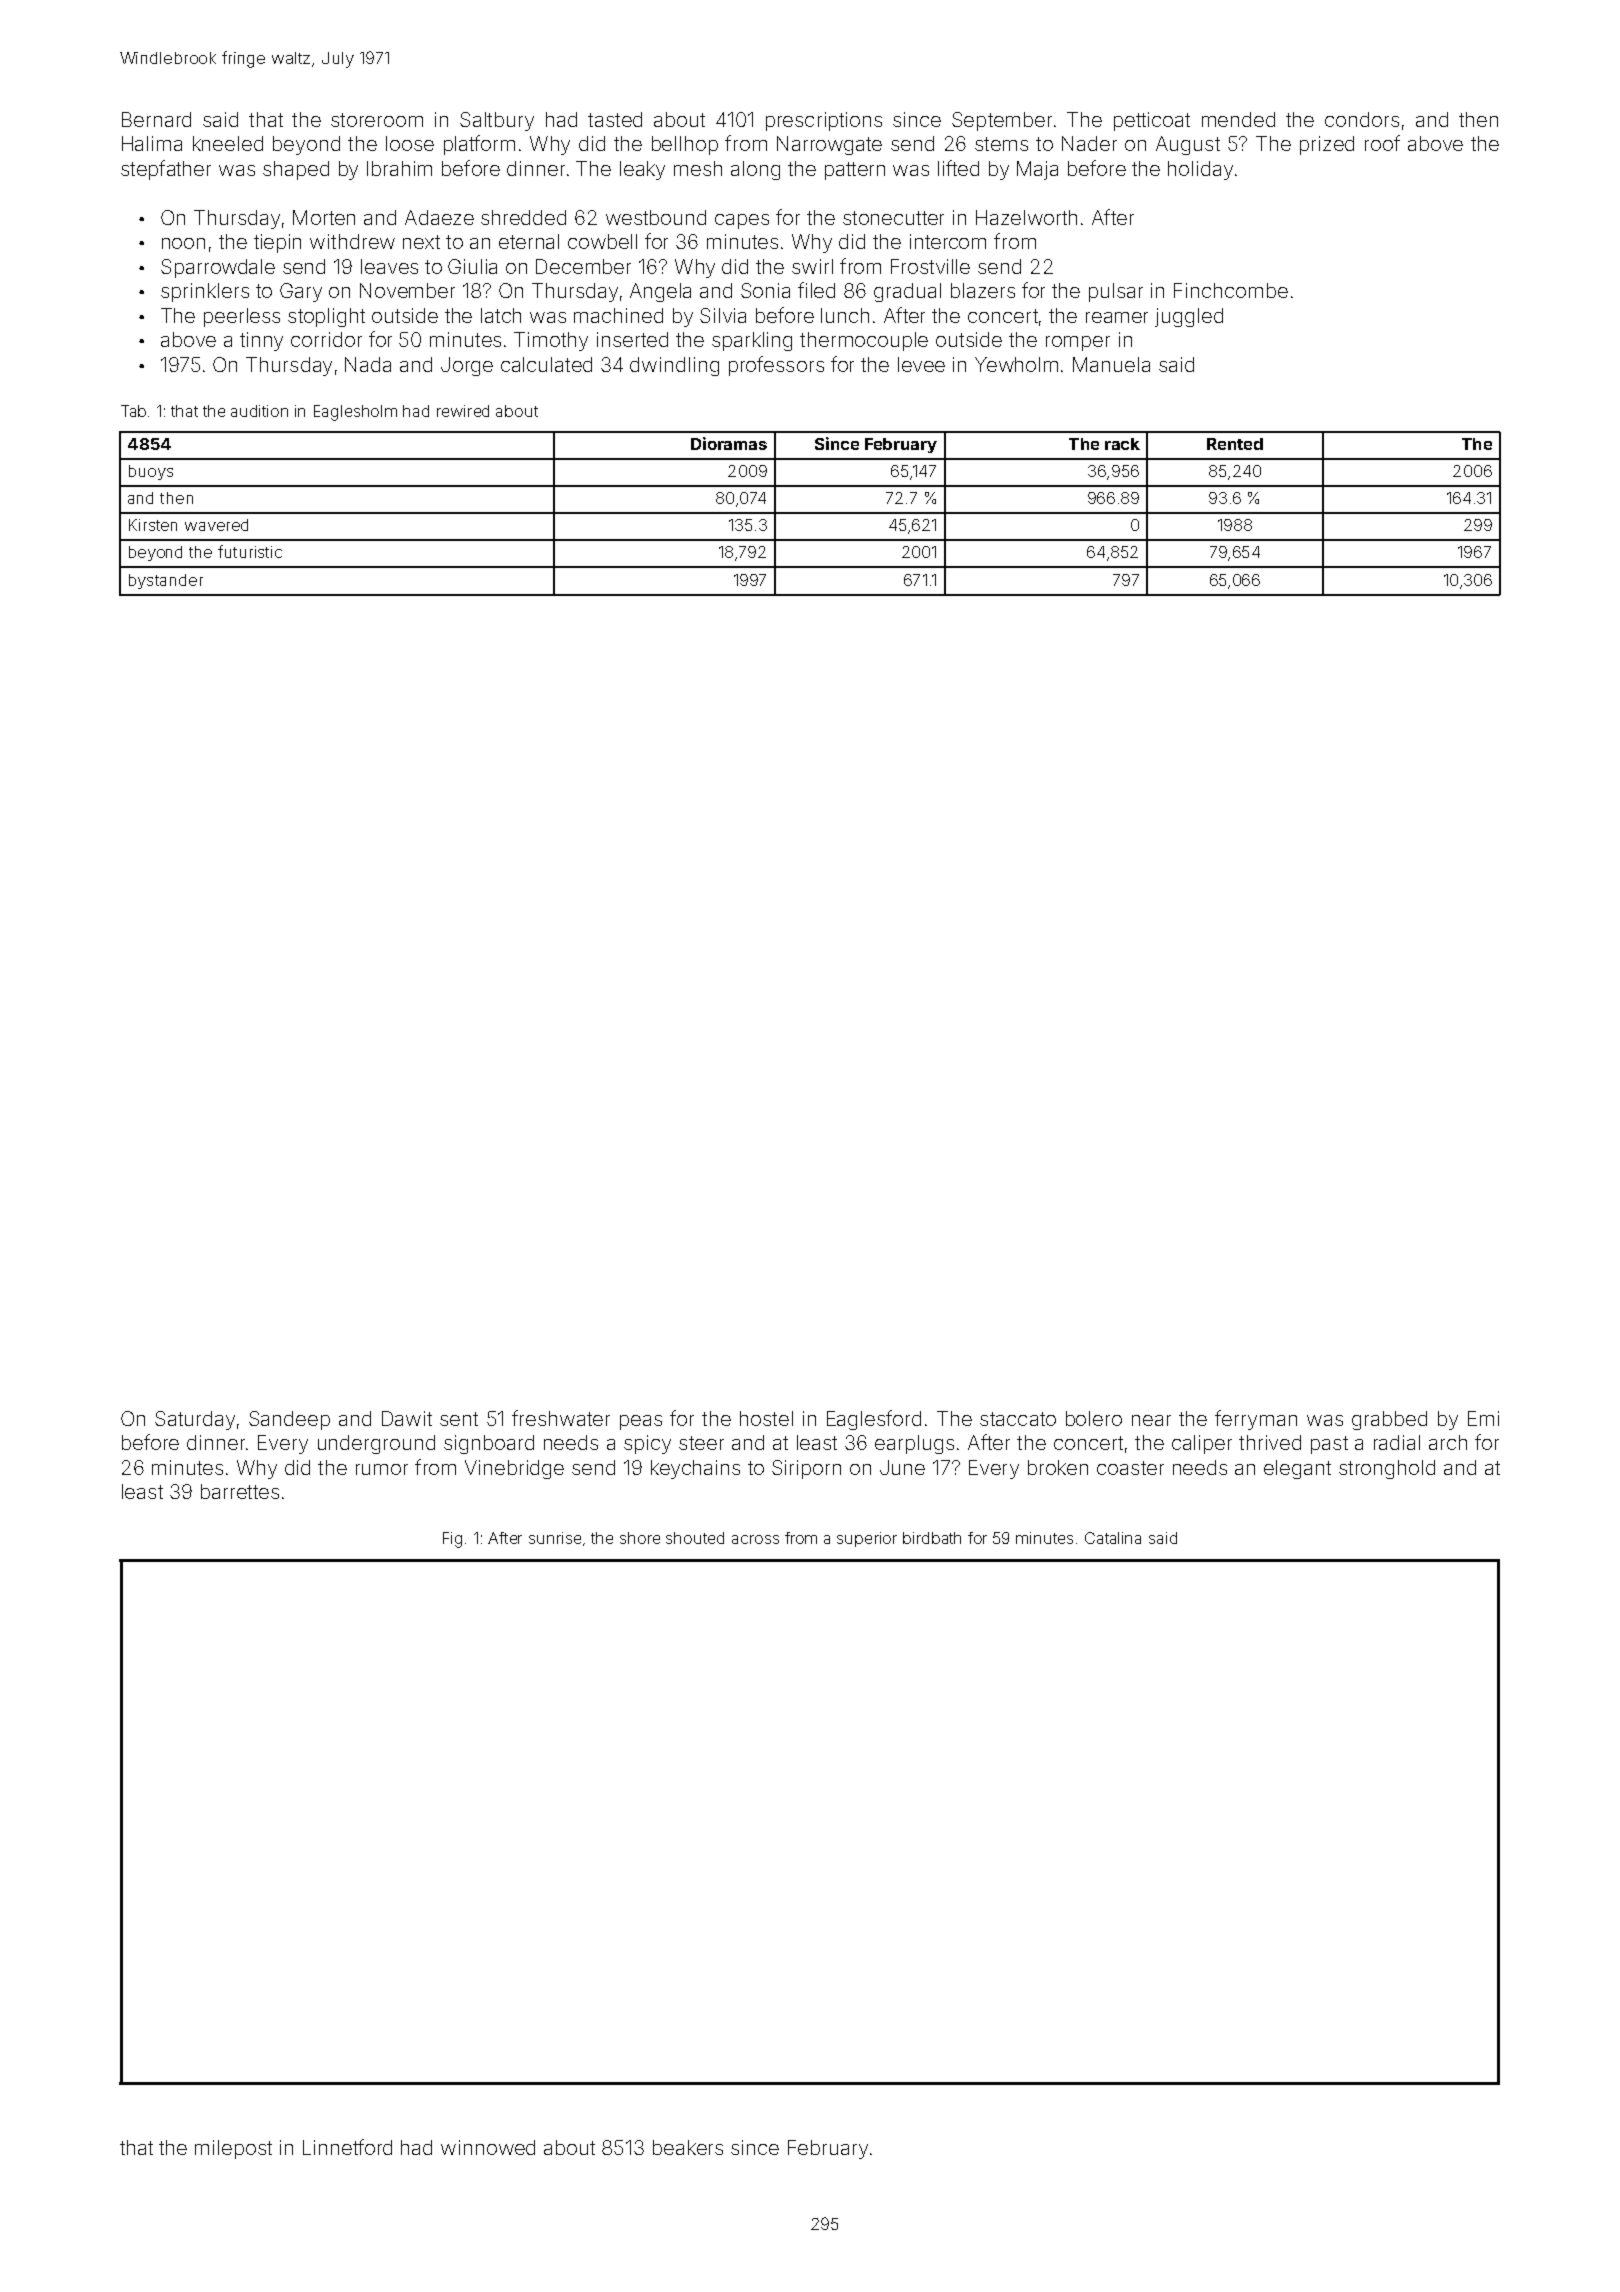 The height and width of the image is (2292, 1620). Describe the element at coordinates (1389, 1420) in the image. I see `grabbed` at that location.
